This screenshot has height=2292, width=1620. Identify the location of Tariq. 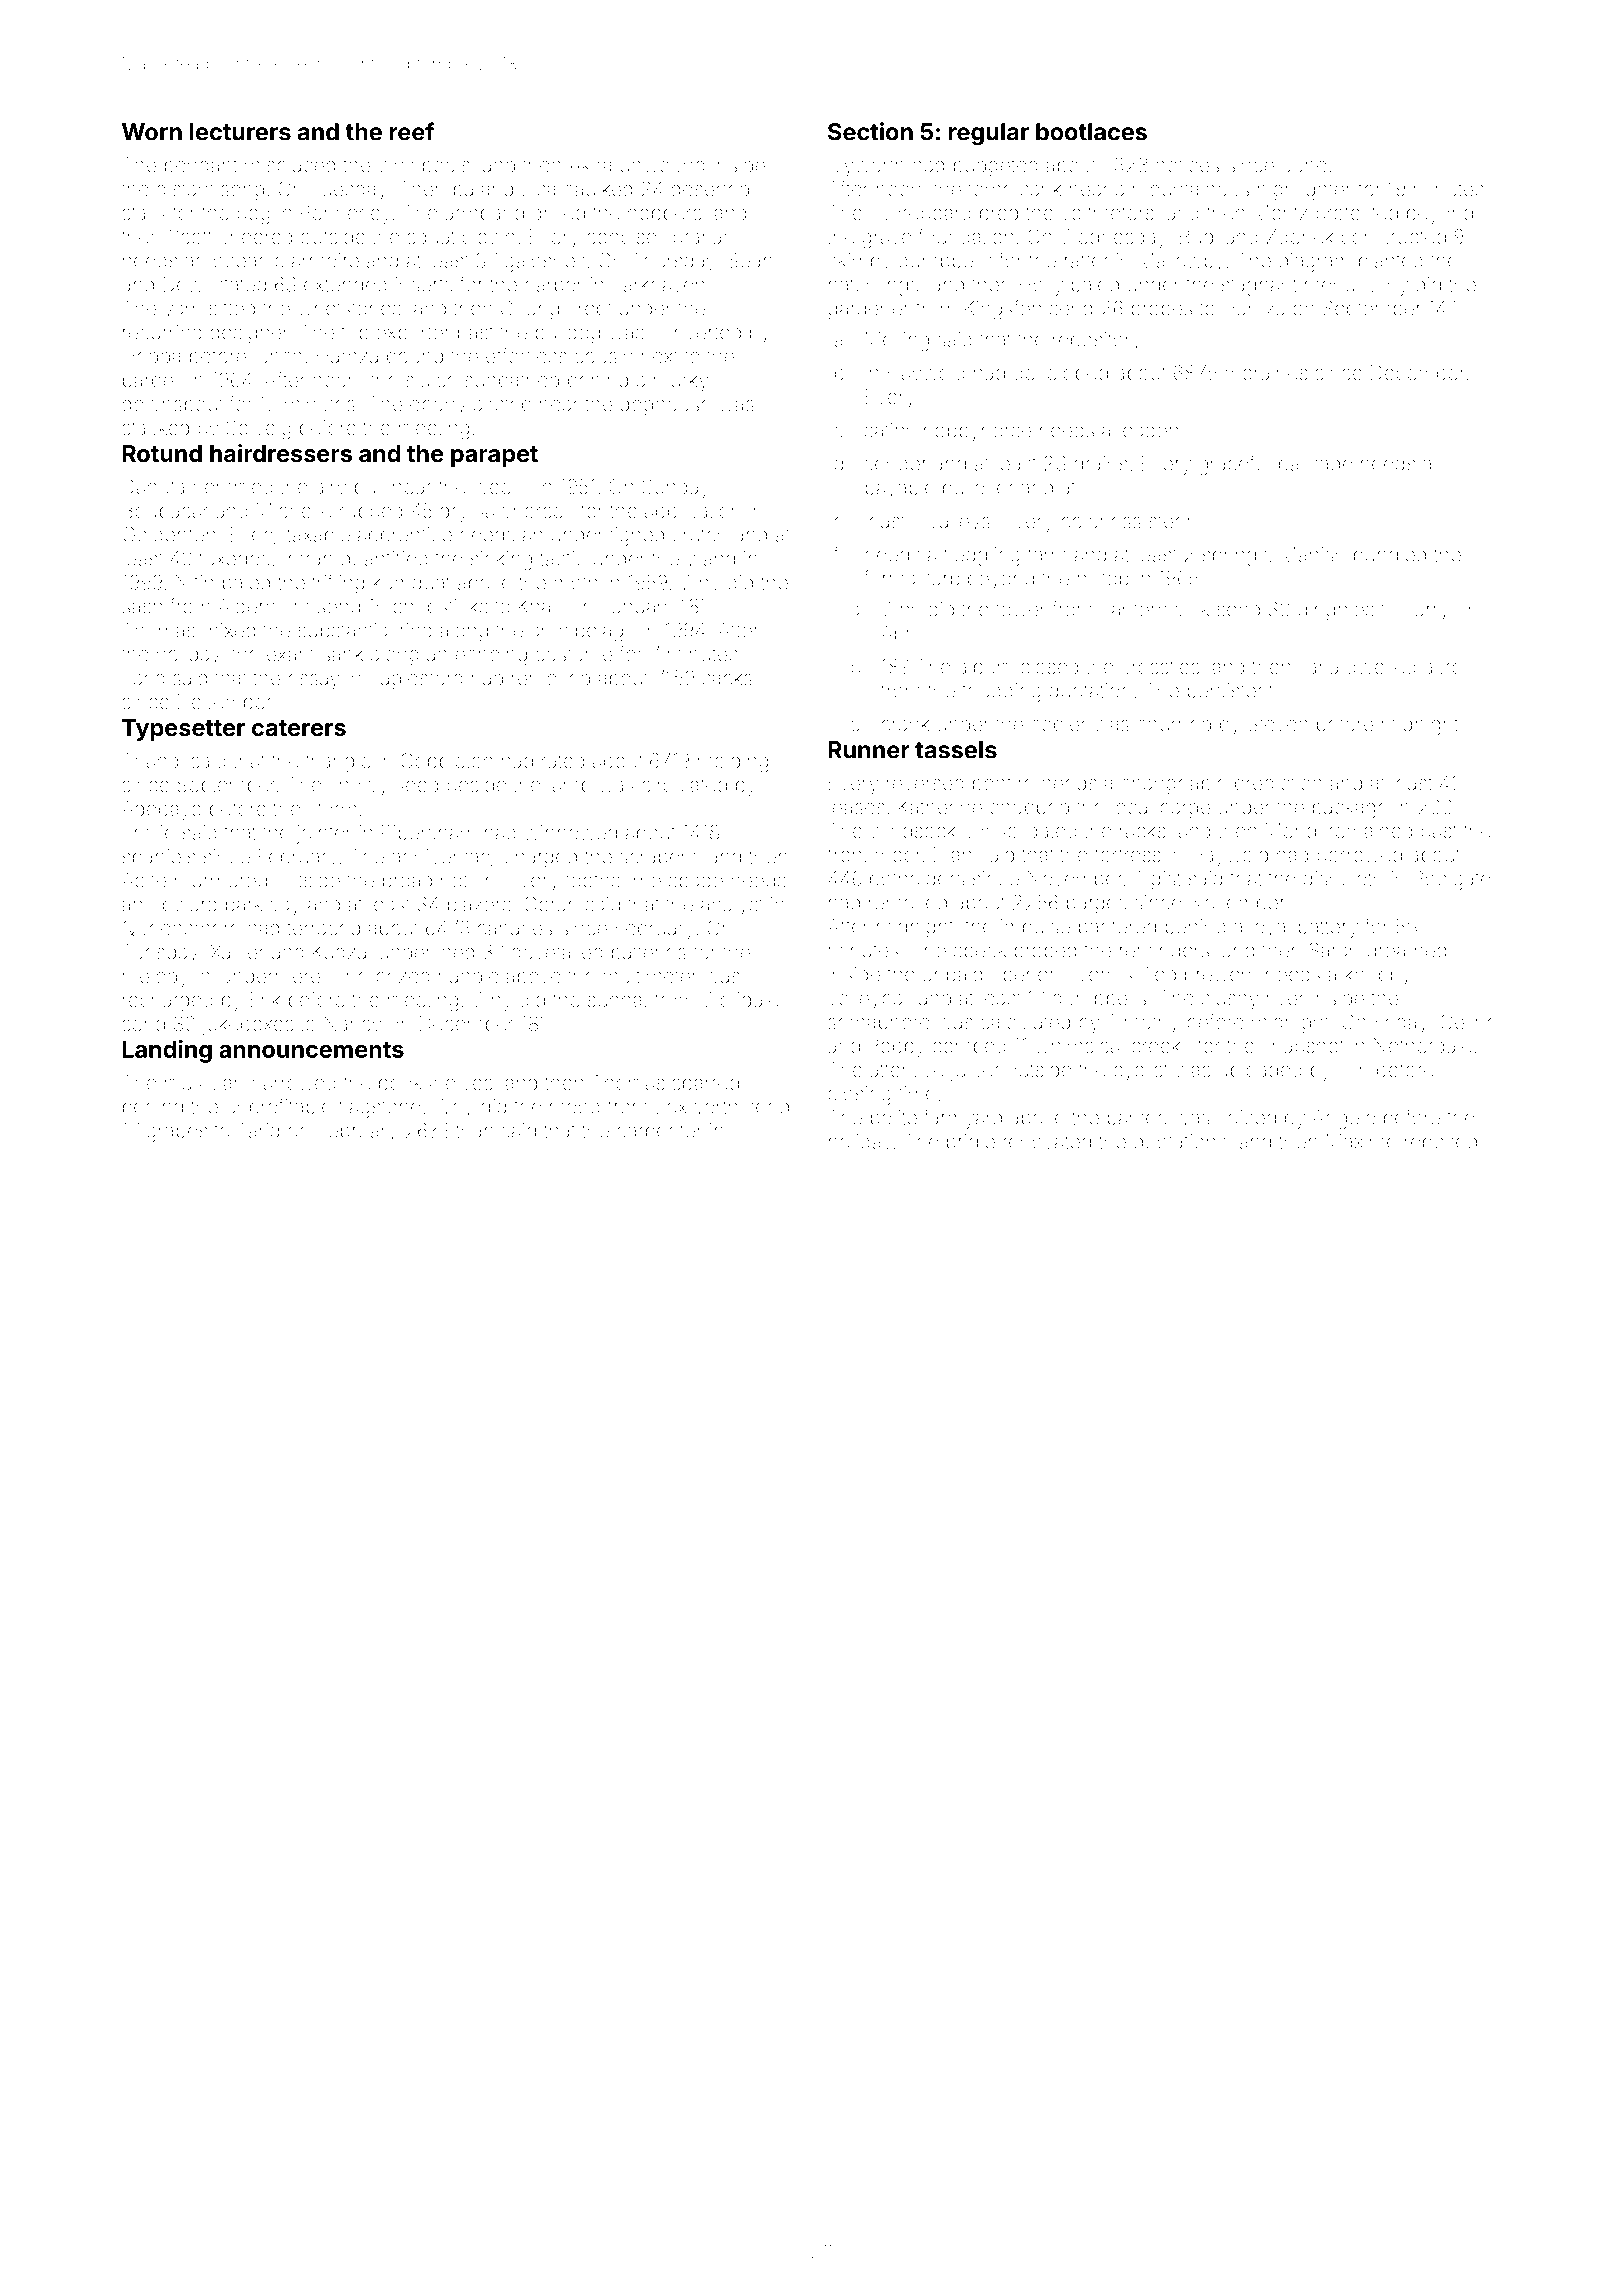
(258, 1132).
